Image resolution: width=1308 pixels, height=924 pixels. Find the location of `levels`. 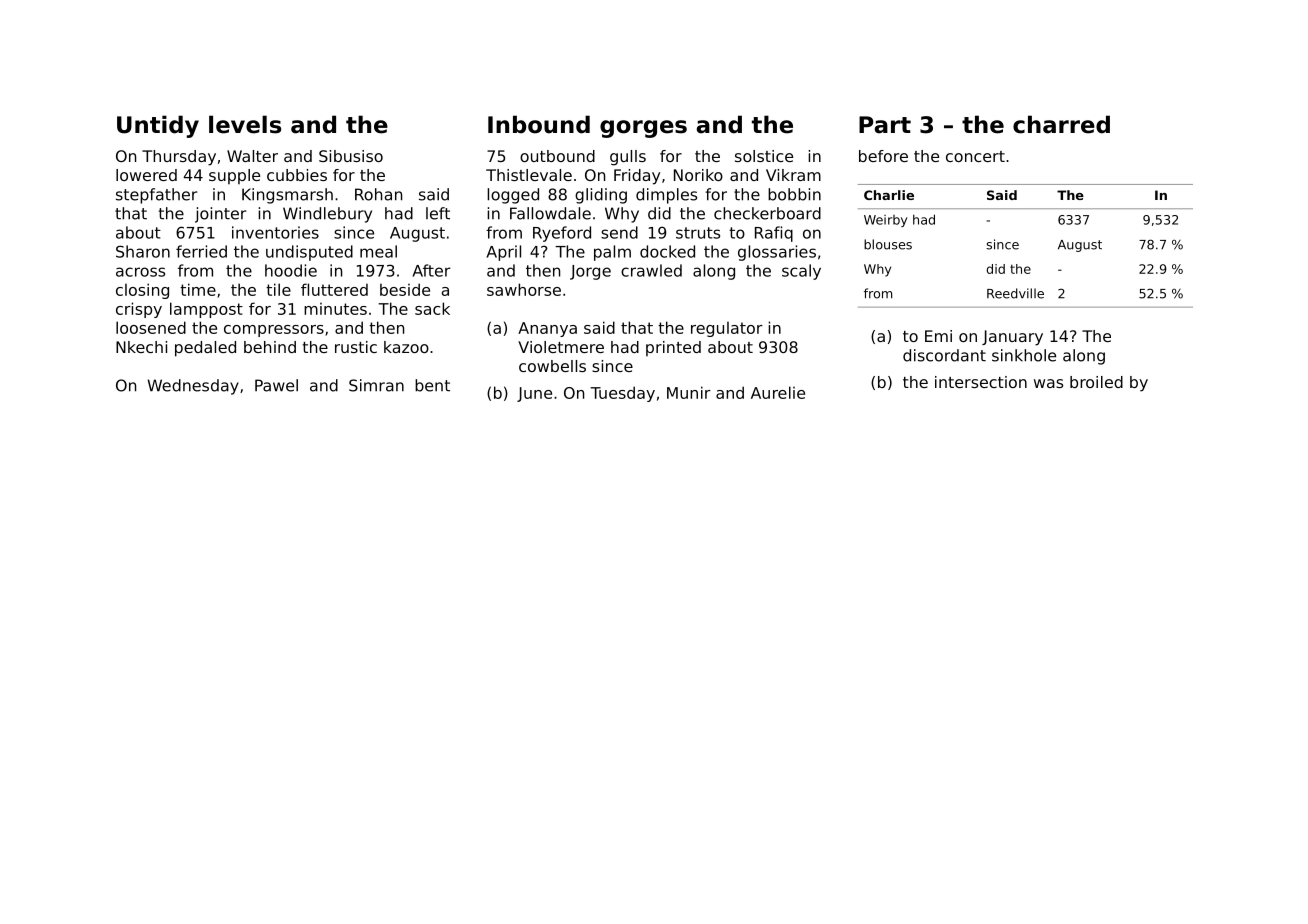

levels is located at coordinates (245, 124).
